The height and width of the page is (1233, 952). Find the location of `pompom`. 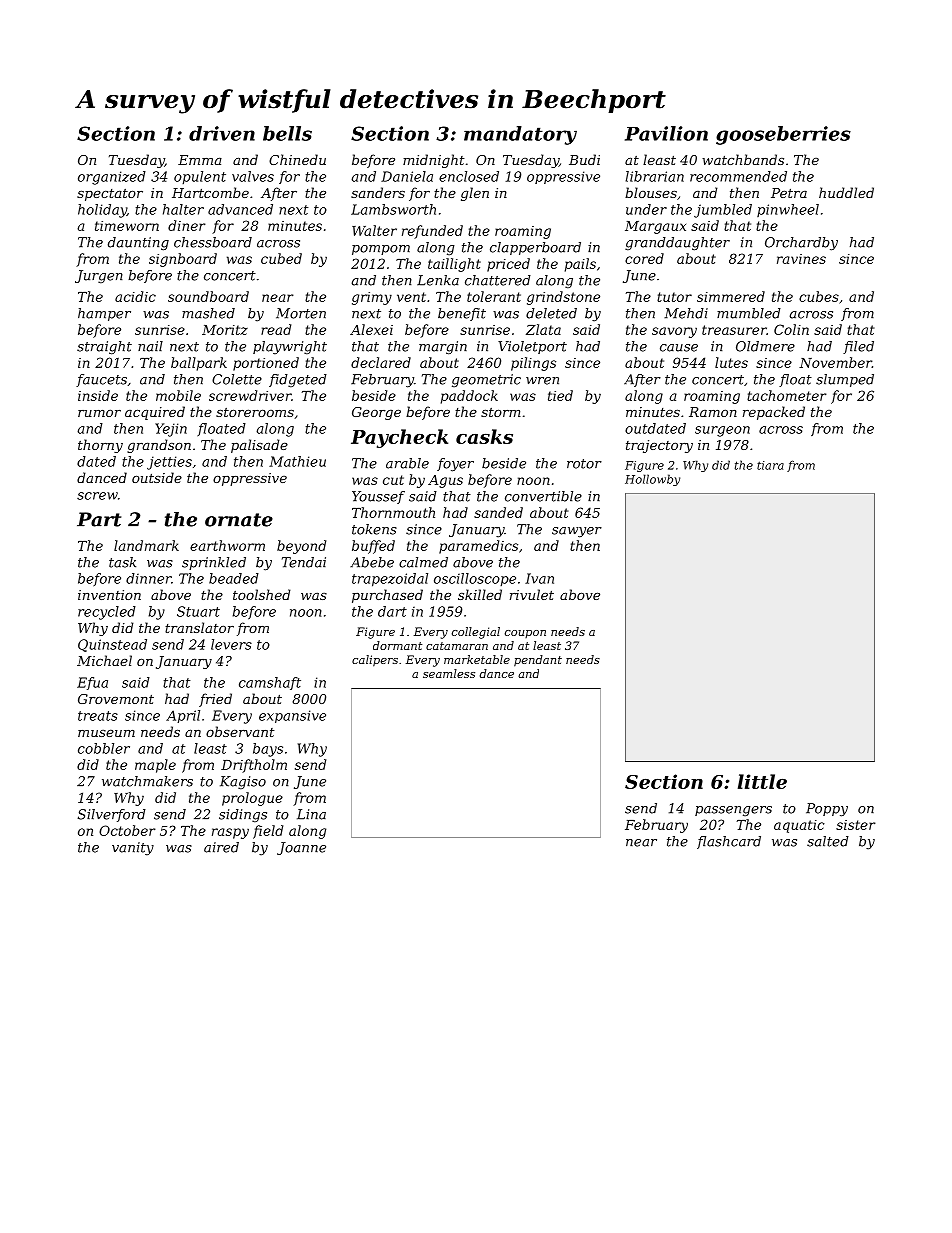

pompom is located at coordinates (381, 250).
